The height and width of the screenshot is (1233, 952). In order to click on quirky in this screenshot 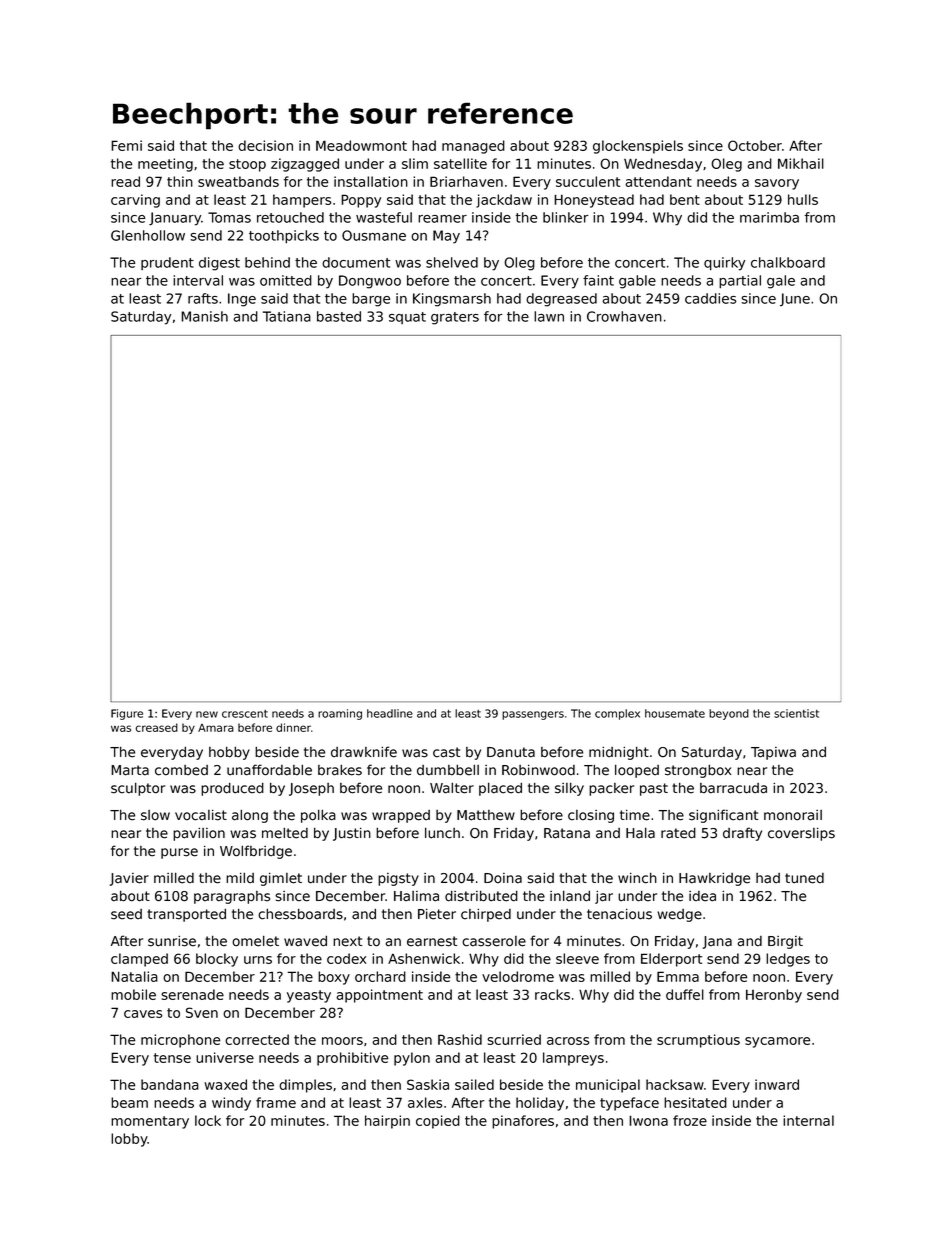, I will do `click(724, 264)`.
